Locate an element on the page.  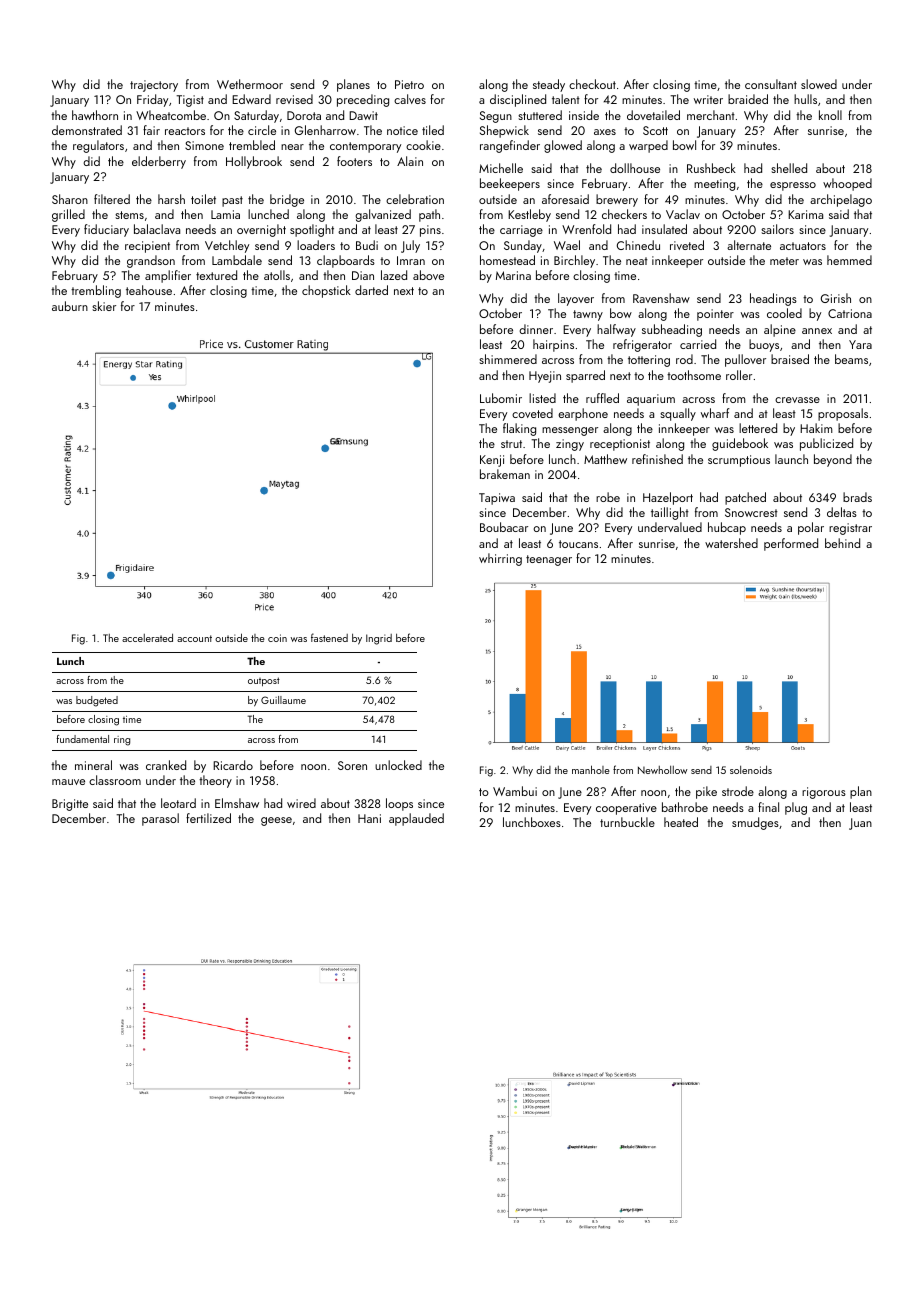
watershed is located at coordinates (731, 543).
